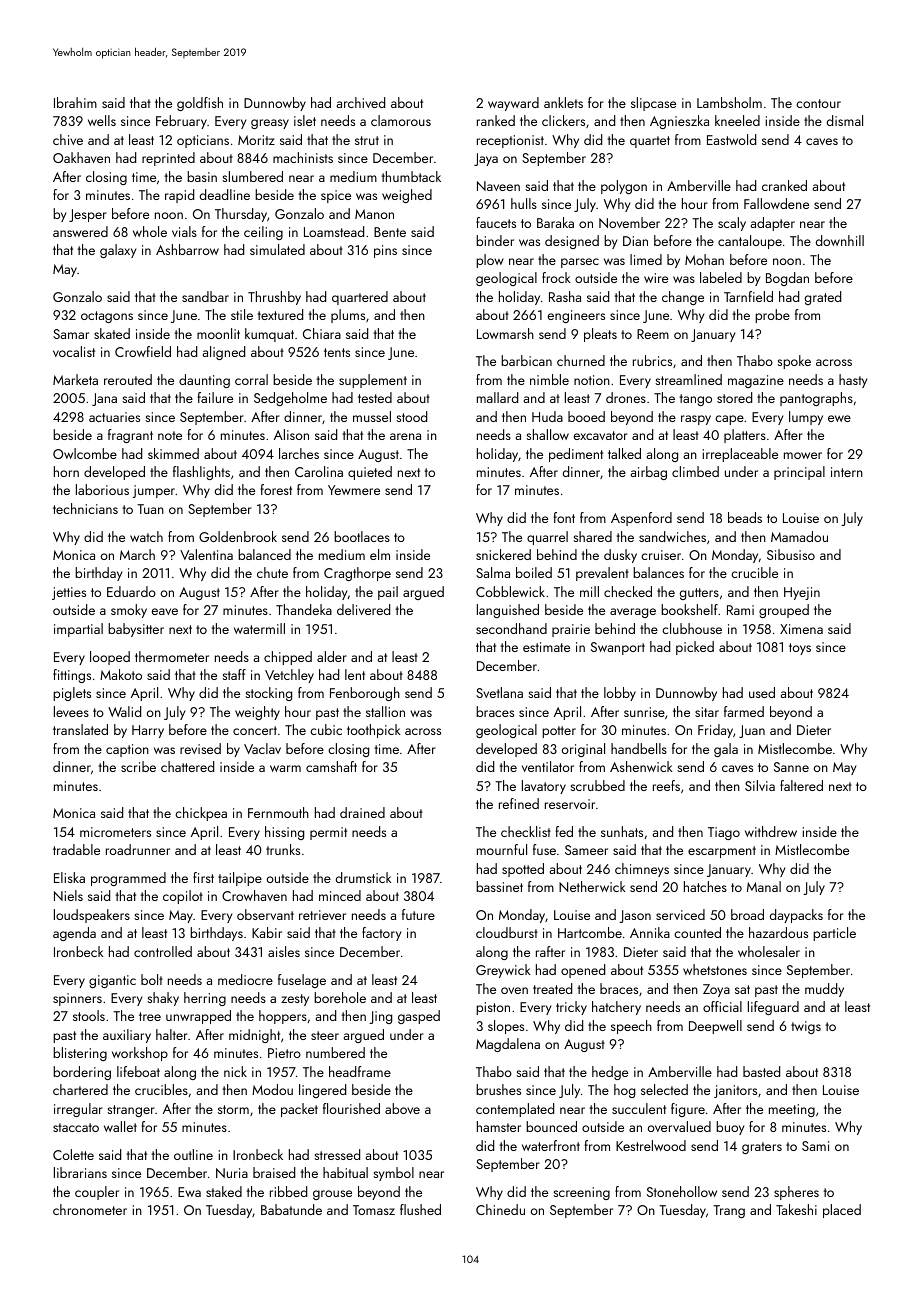 This image has width=924, height=1308. What do you see at coordinates (81, 157) in the image?
I see `Oakhaven` at bounding box center [81, 157].
